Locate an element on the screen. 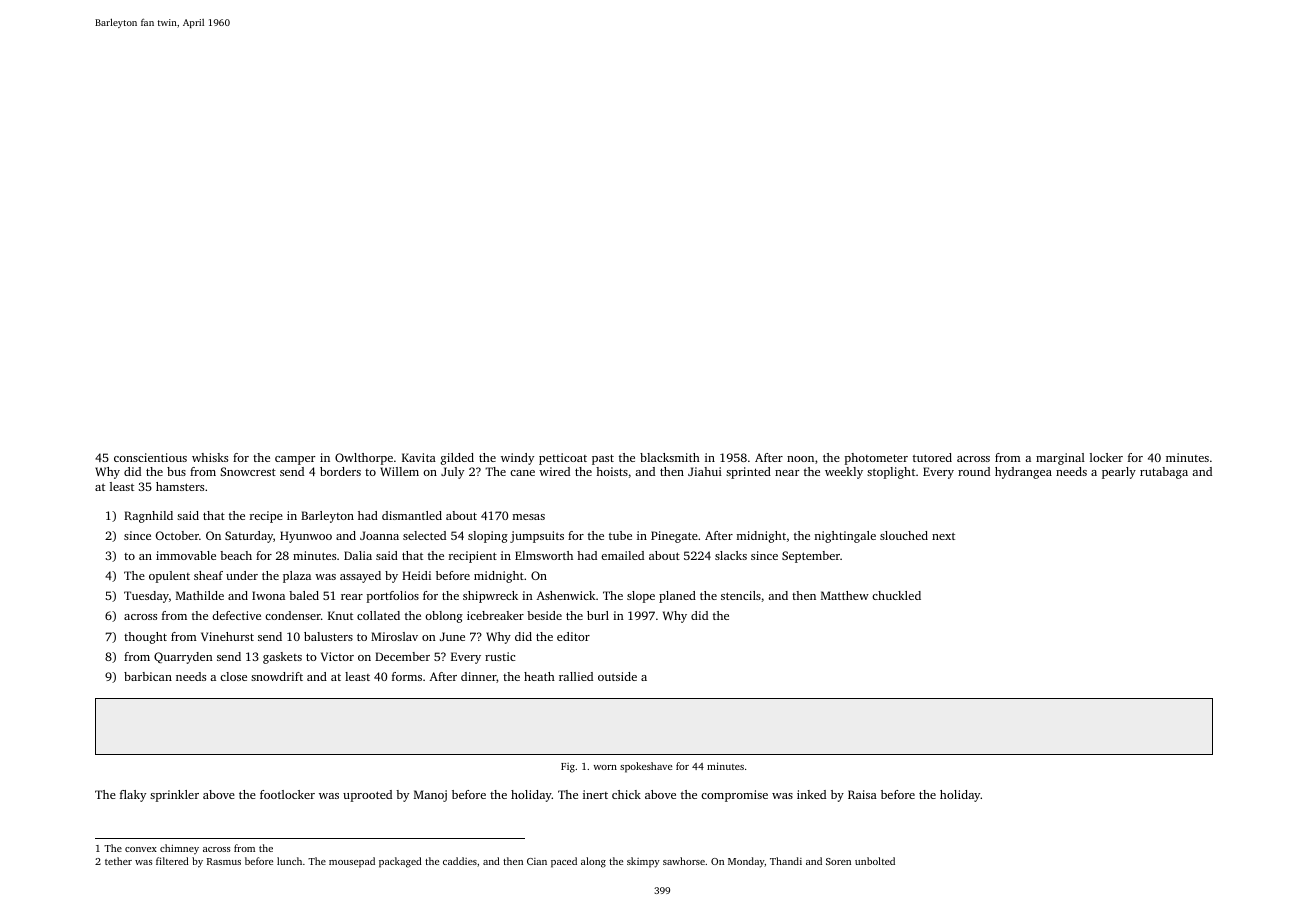  thought is located at coordinates (145, 638).
